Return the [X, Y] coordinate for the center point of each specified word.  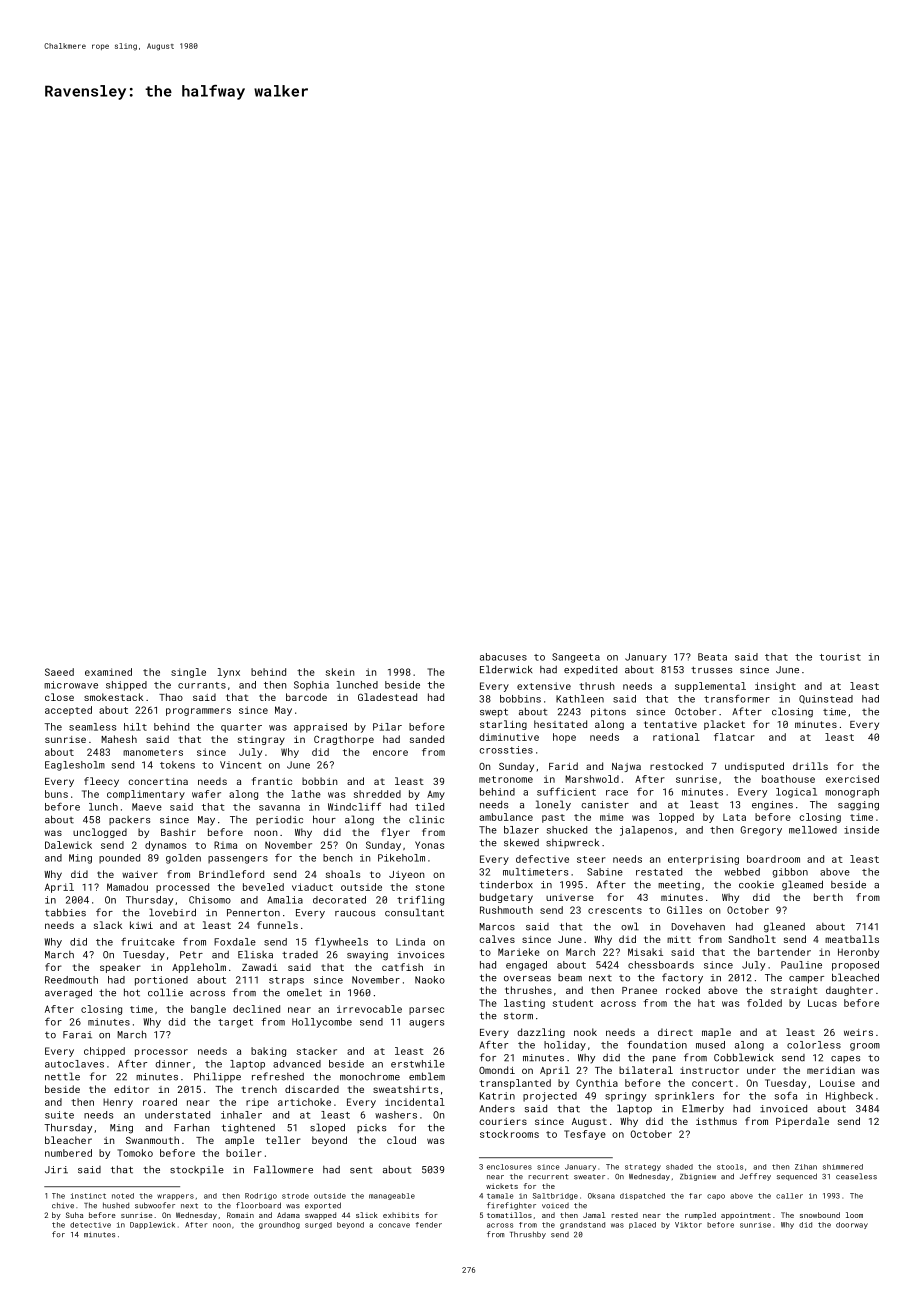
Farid [563, 766]
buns [56, 794]
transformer [737, 698]
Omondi [497, 1070]
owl [630, 926]
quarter [241, 728]
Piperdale [802, 1122]
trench [259, 1089]
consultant [414, 912]
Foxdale [235, 942]
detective [90, 1225]
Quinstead [826, 699]
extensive [544, 686]
